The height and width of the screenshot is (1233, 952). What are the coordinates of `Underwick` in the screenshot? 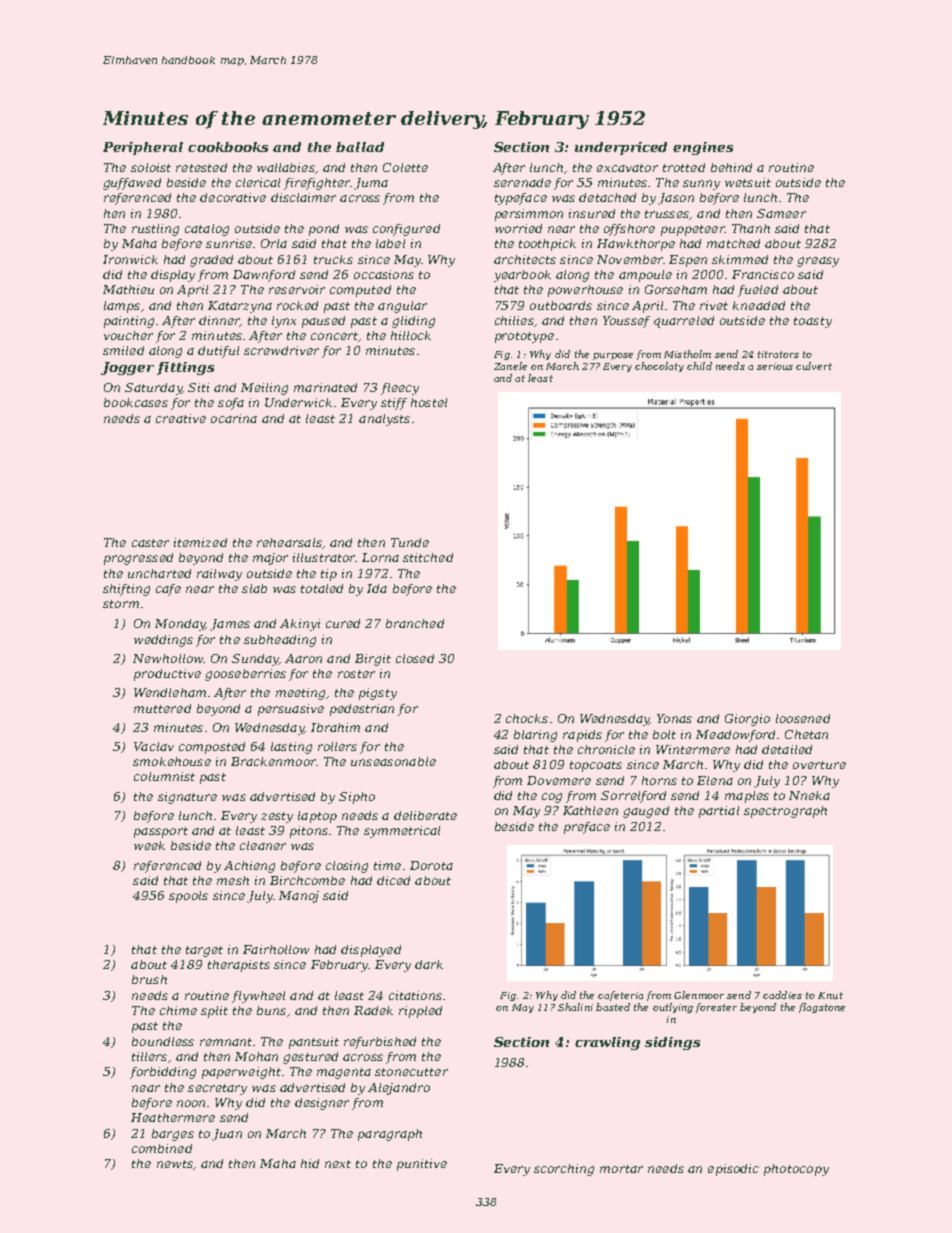 It's located at (298, 402).
